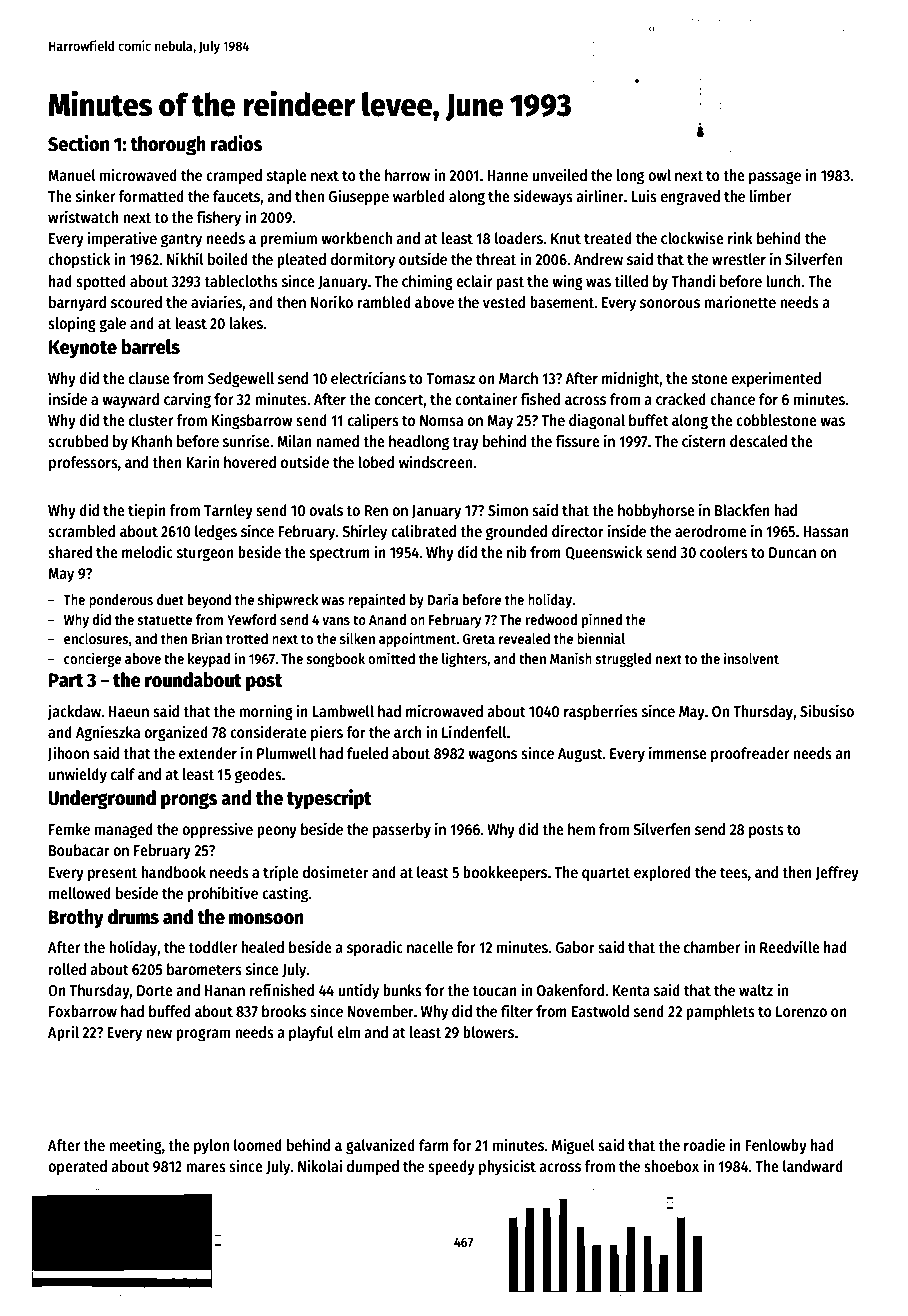  Describe the element at coordinates (336, 660) in the screenshot. I see `songbook` at that location.
